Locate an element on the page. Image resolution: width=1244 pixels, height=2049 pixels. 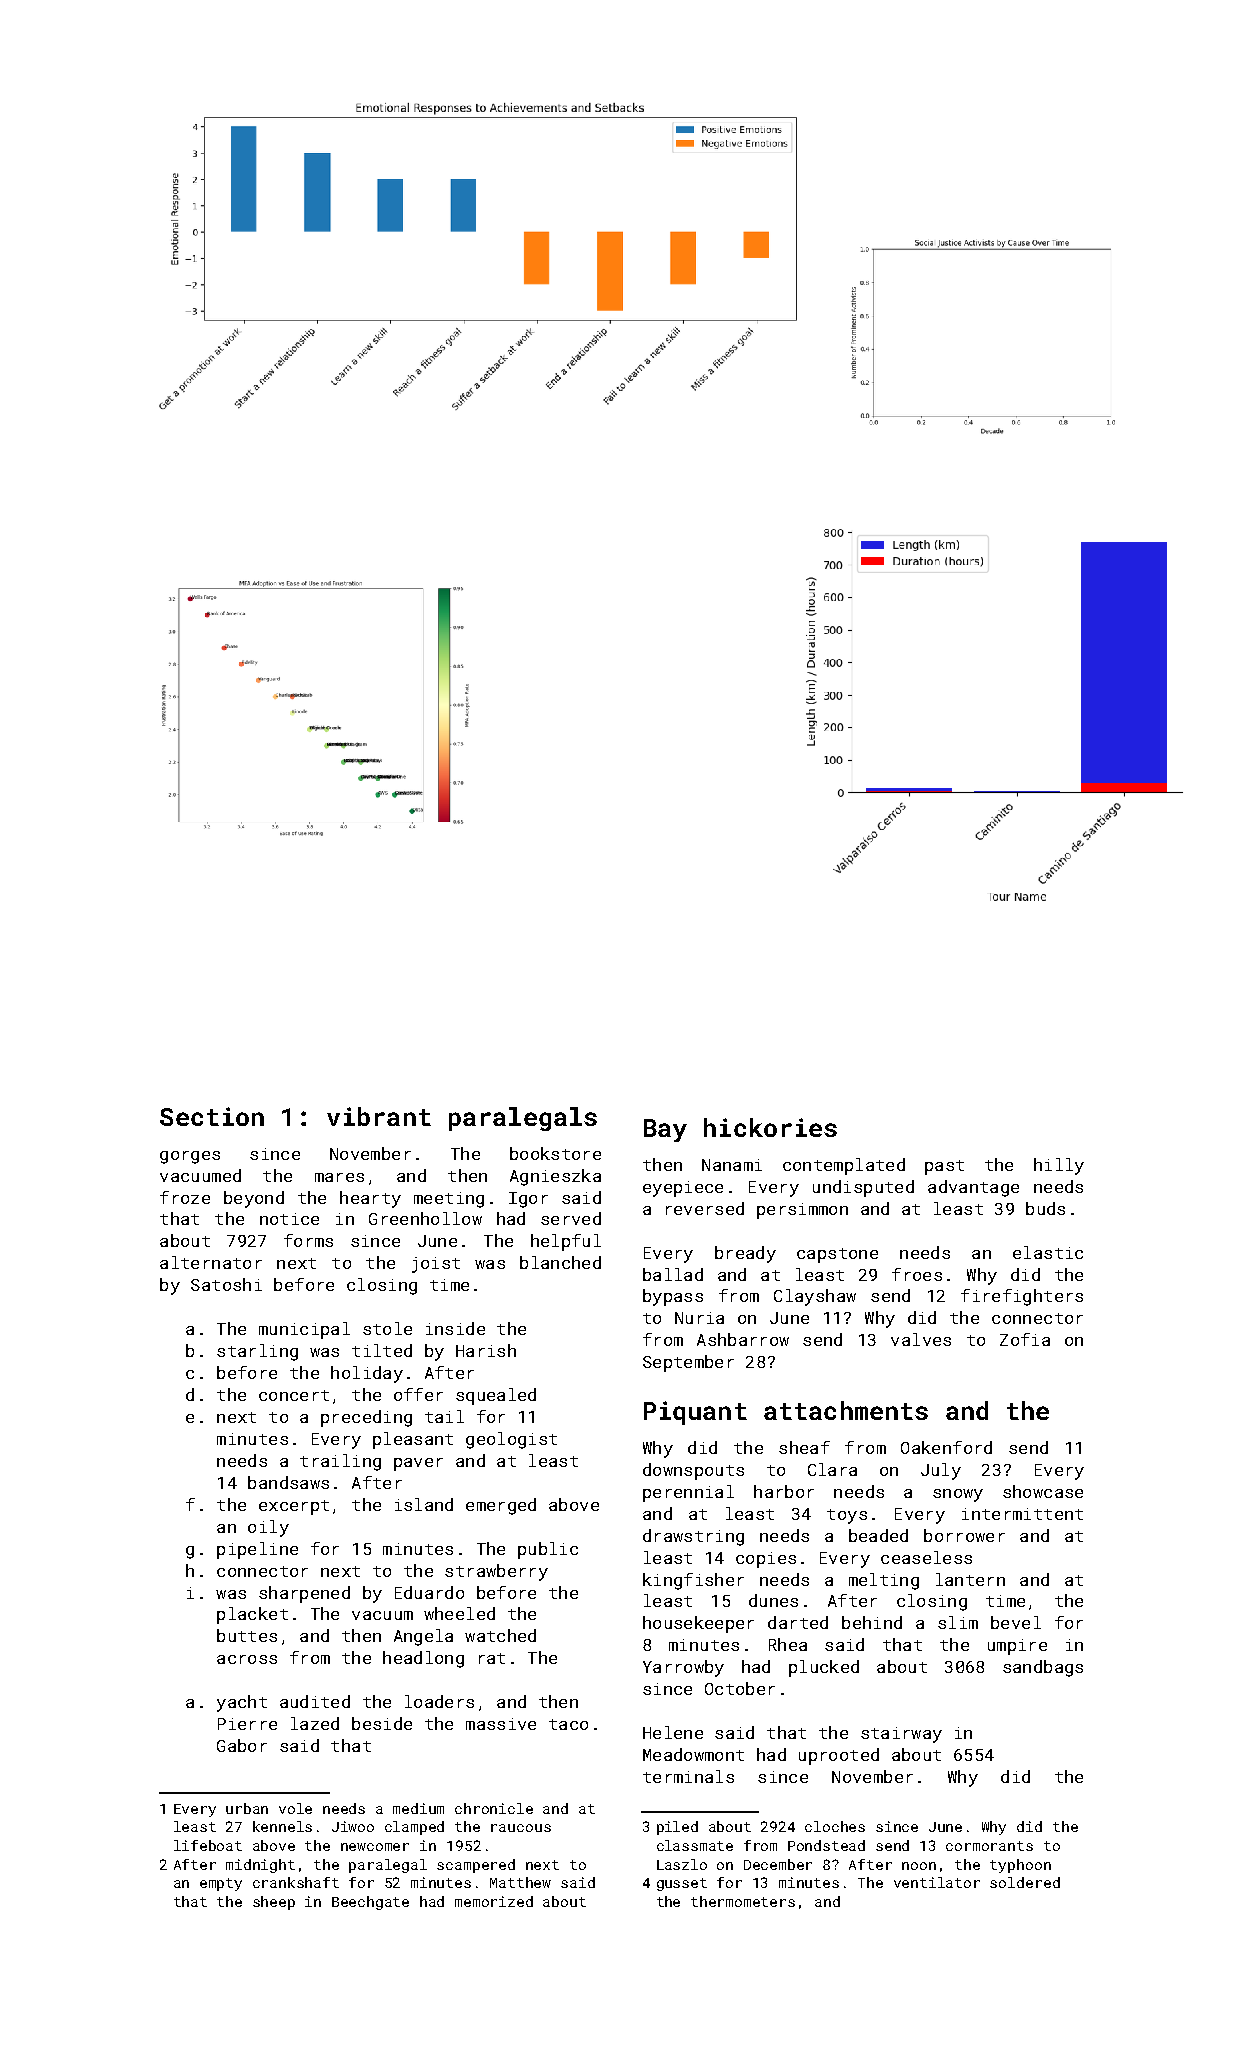
Gabor is located at coordinates (242, 1745).
